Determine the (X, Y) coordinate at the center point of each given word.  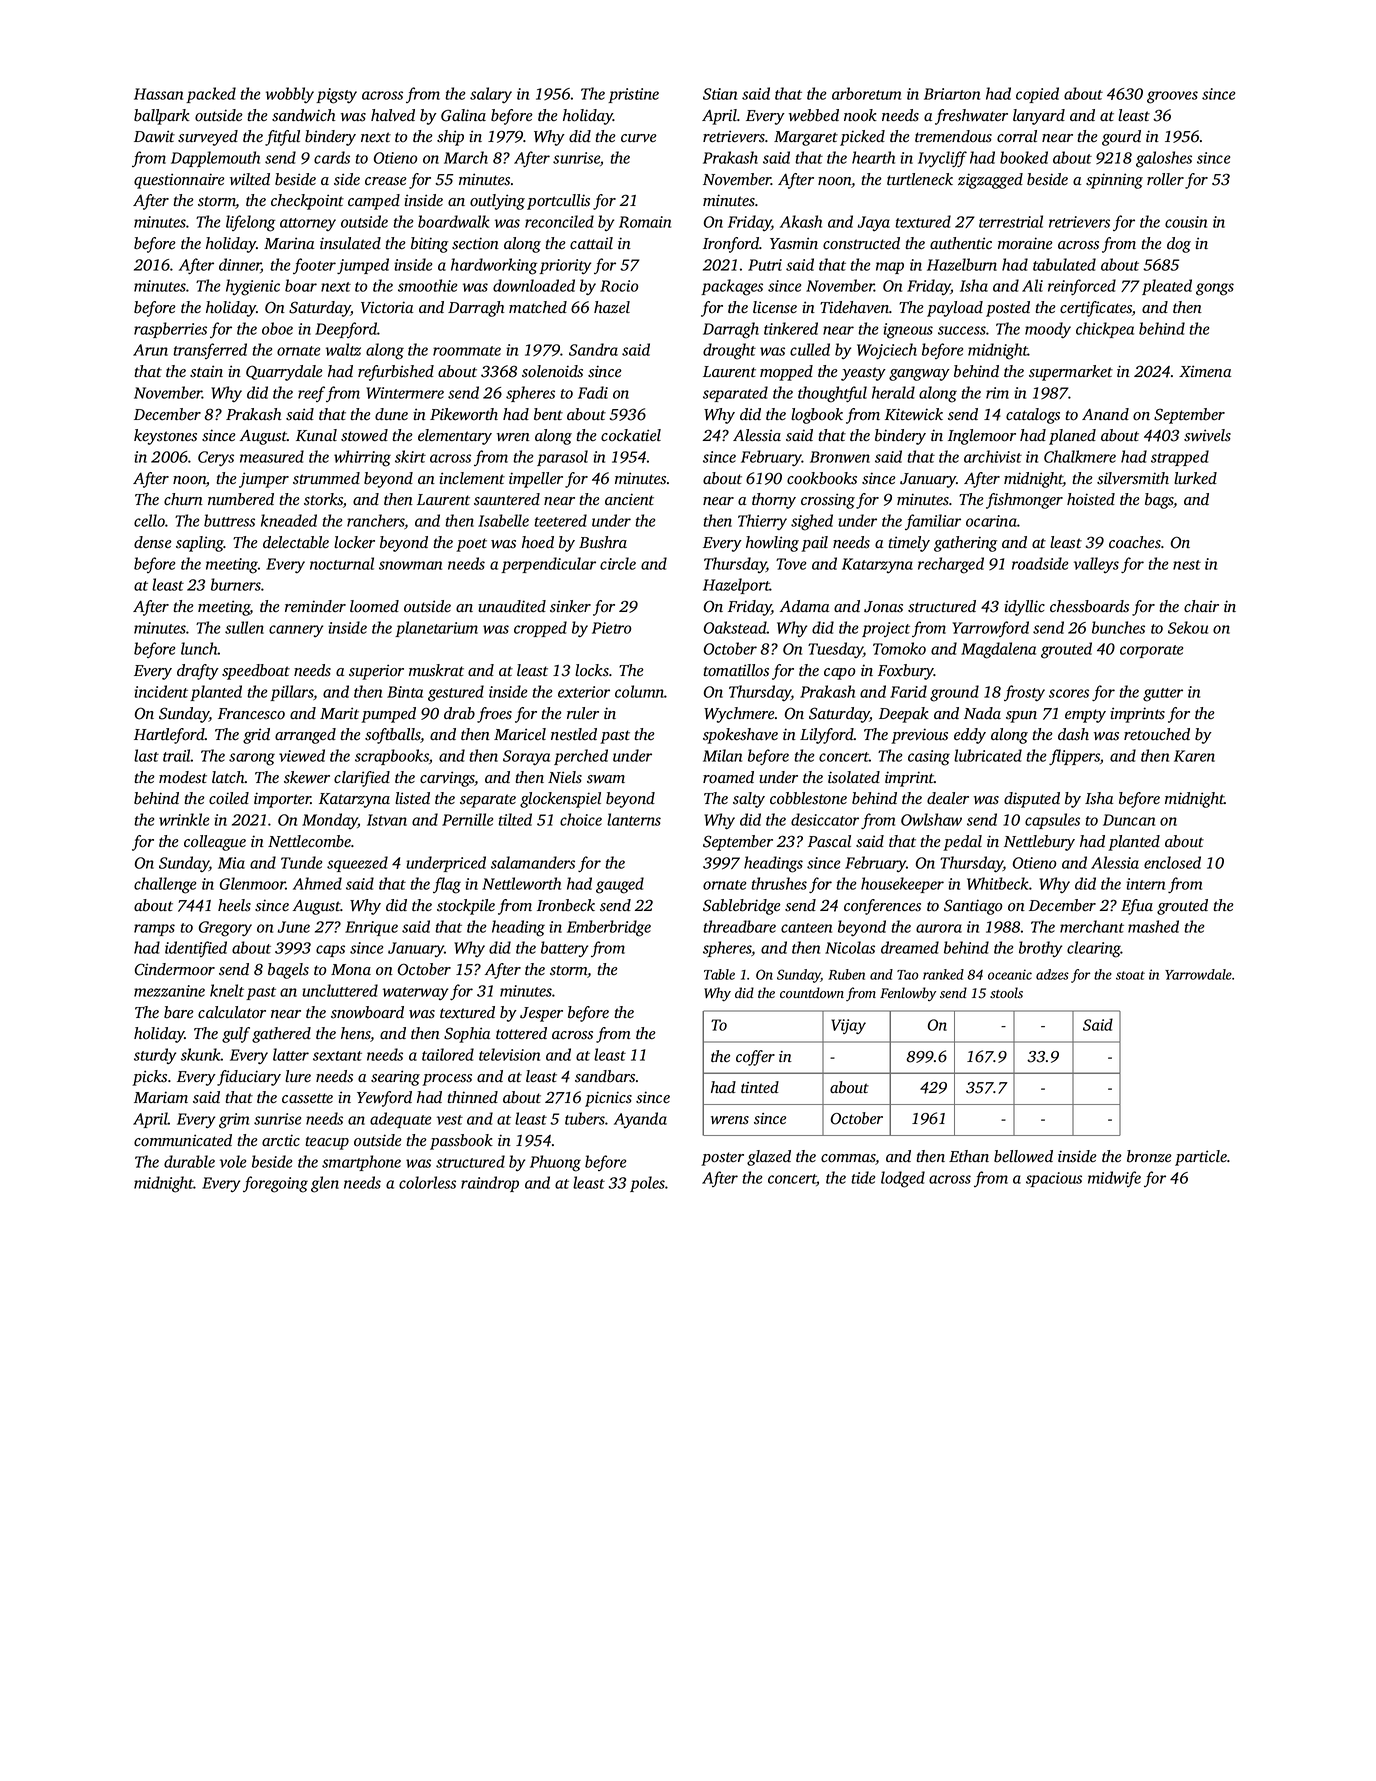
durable (189, 1161)
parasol (562, 458)
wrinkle (184, 819)
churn (183, 499)
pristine (633, 95)
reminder (315, 606)
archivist (993, 456)
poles (647, 1184)
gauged (620, 885)
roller (1165, 179)
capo (839, 674)
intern (1145, 884)
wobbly (290, 95)
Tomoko (899, 648)
